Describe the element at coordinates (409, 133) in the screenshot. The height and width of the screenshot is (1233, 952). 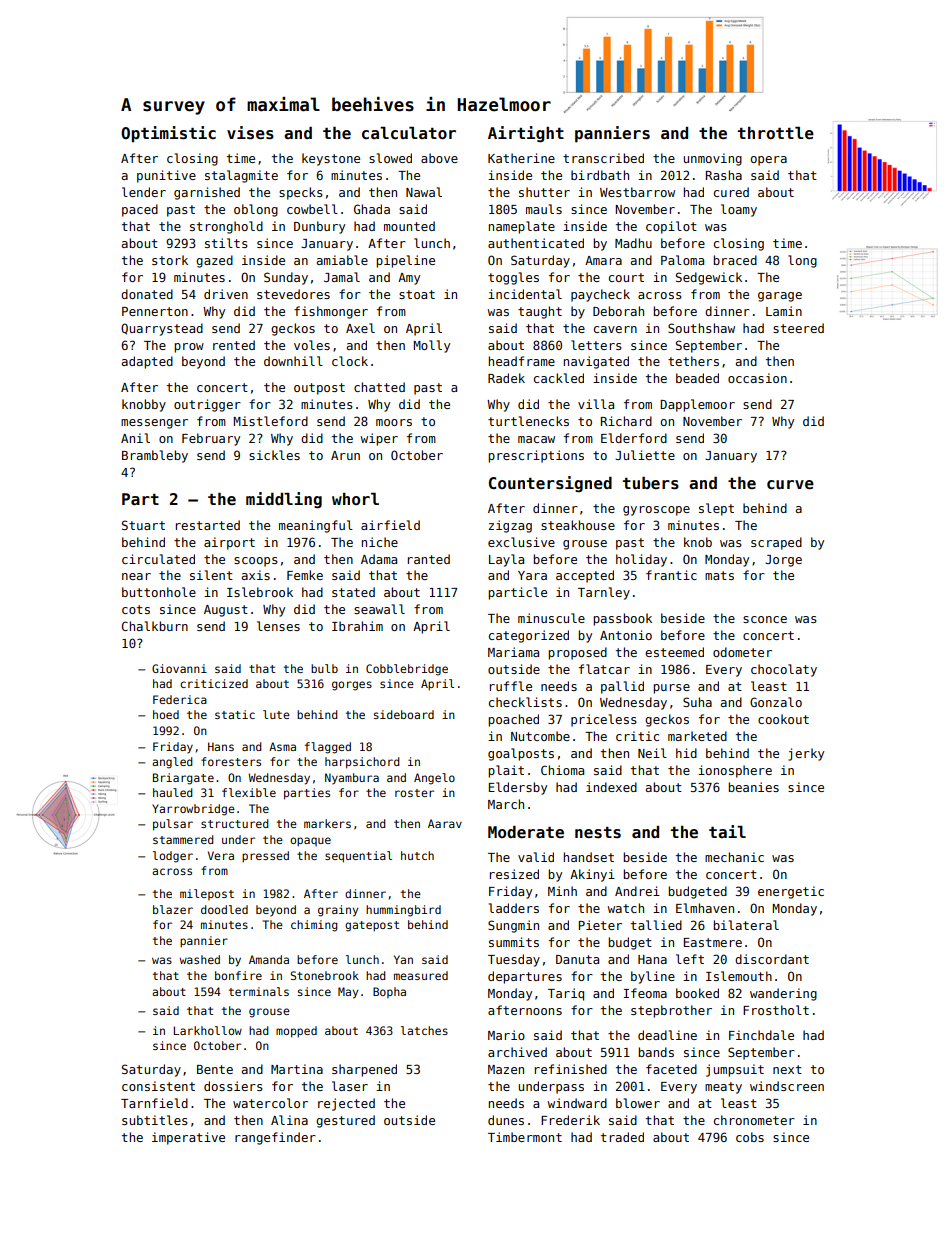
I see `calculator` at that location.
